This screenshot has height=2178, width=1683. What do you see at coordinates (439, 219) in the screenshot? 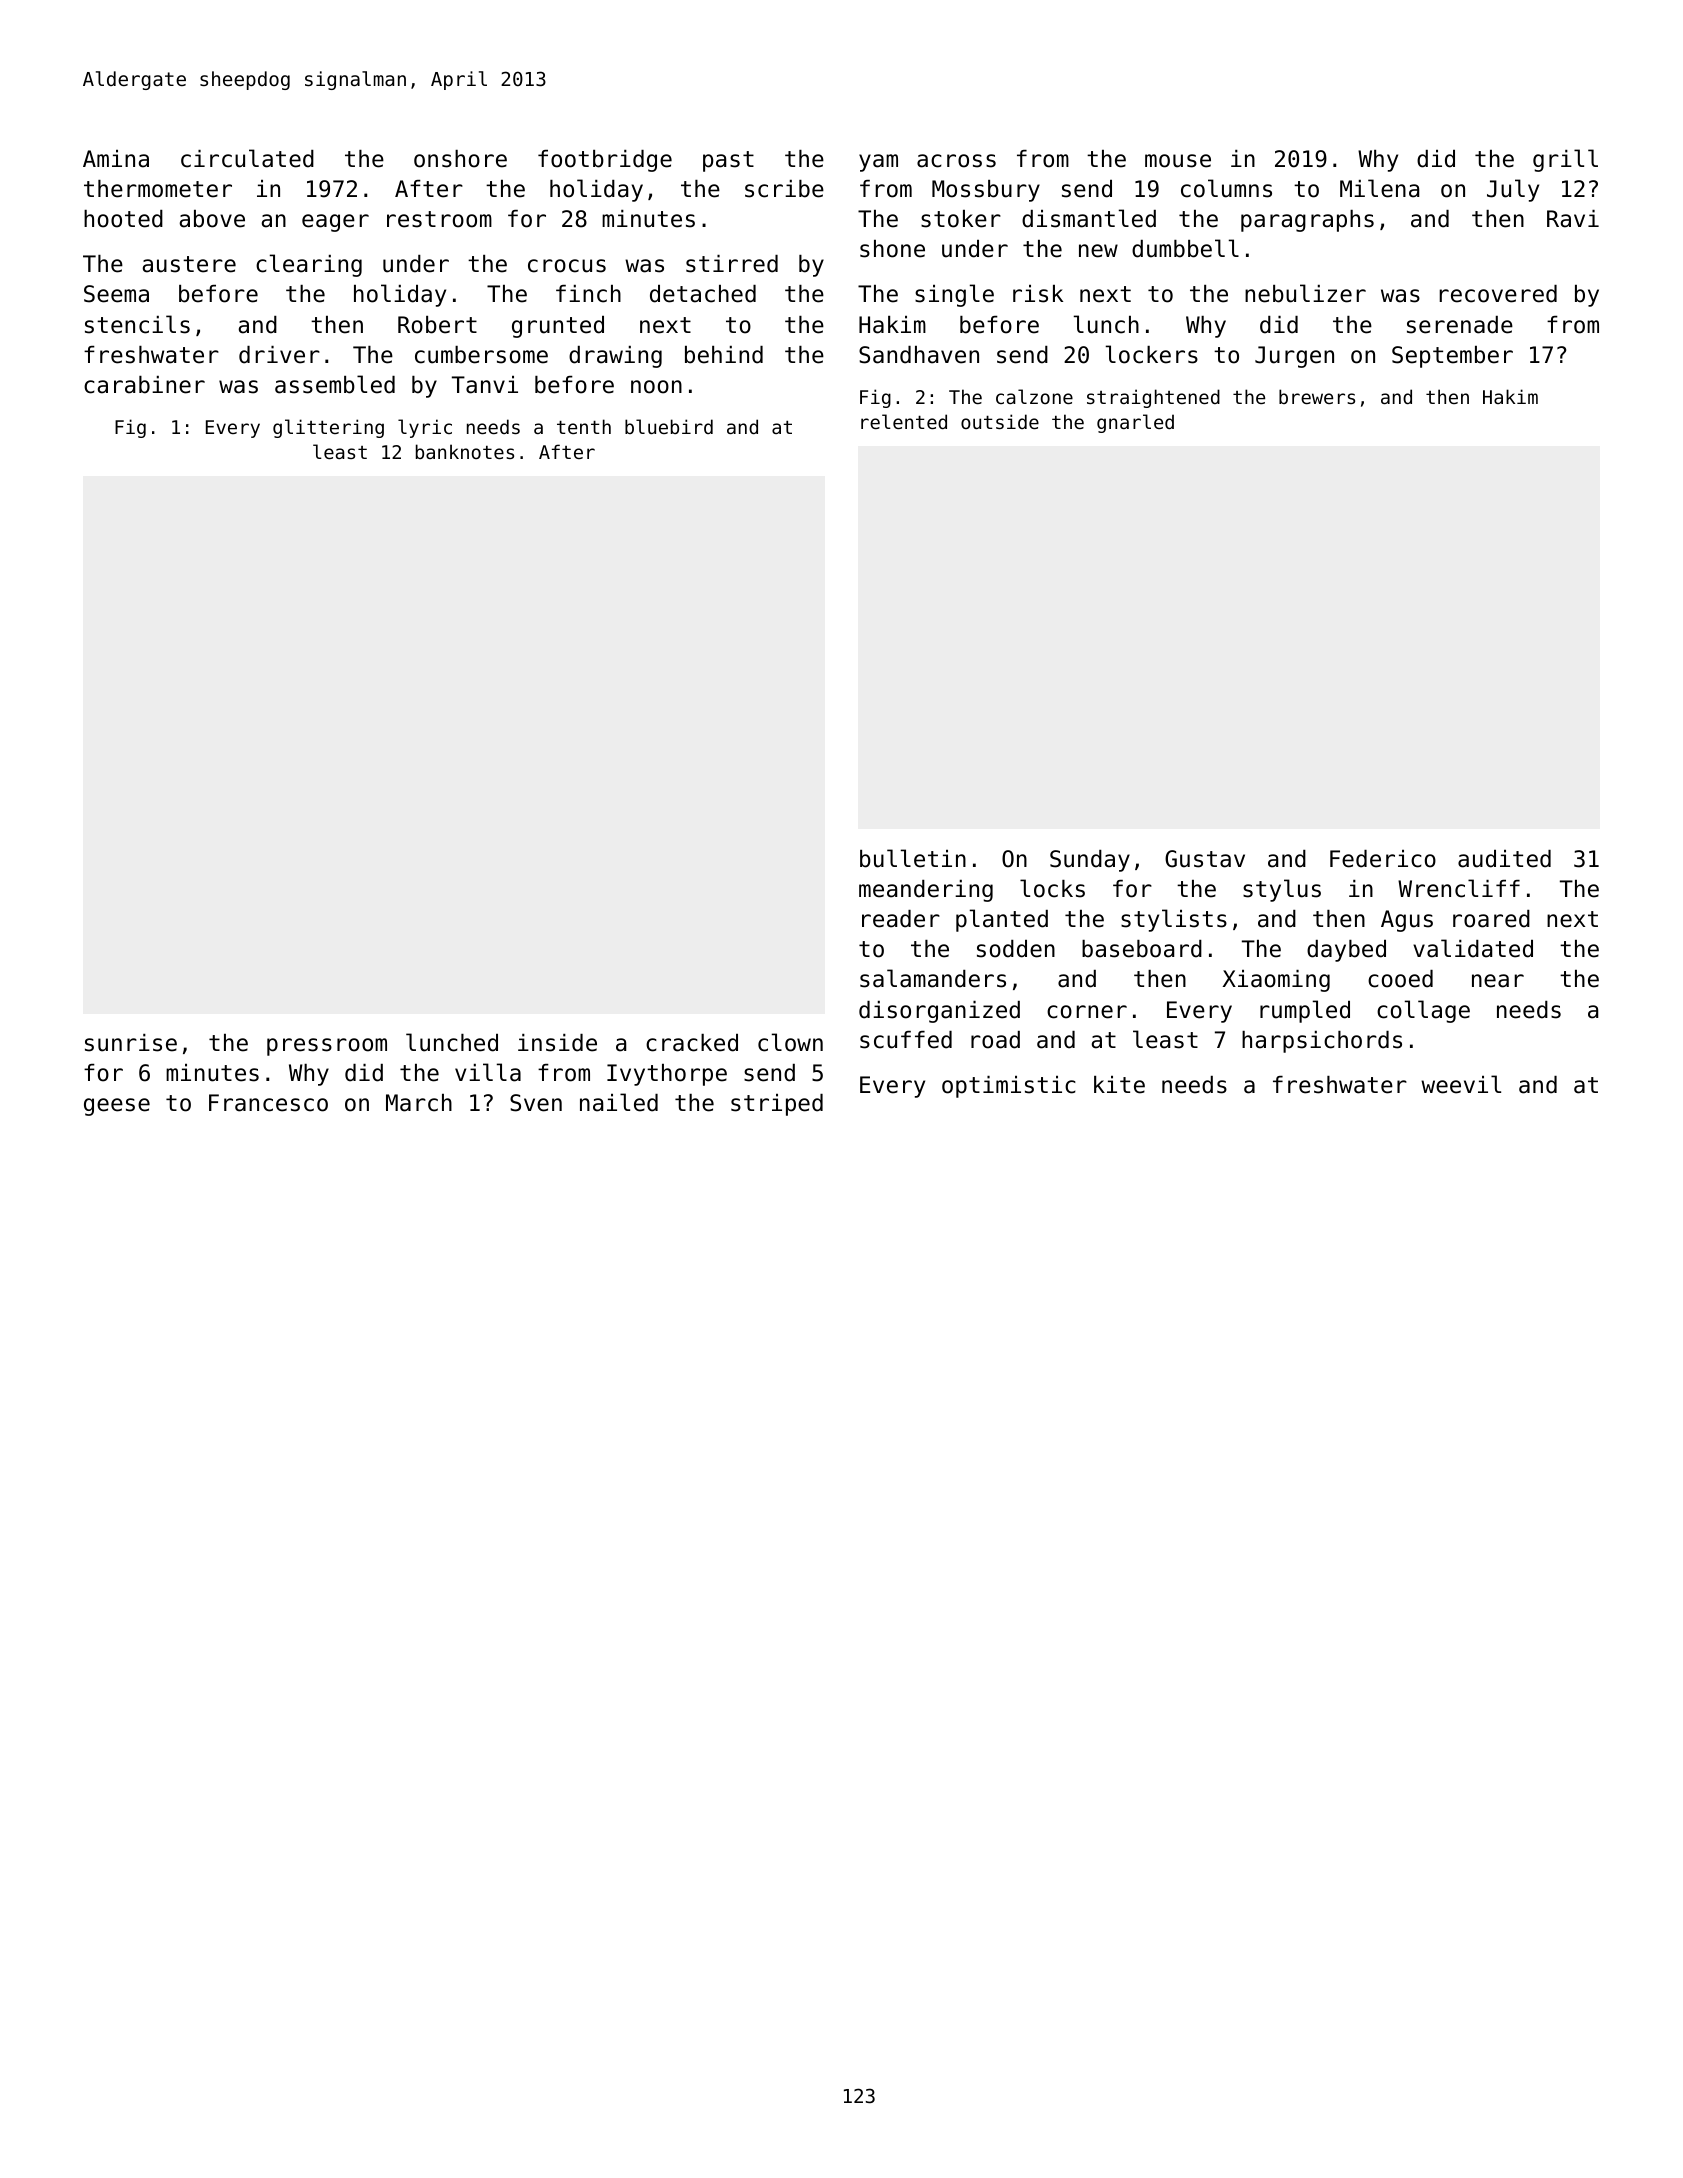
I see `restroom` at bounding box center [439, 219].
